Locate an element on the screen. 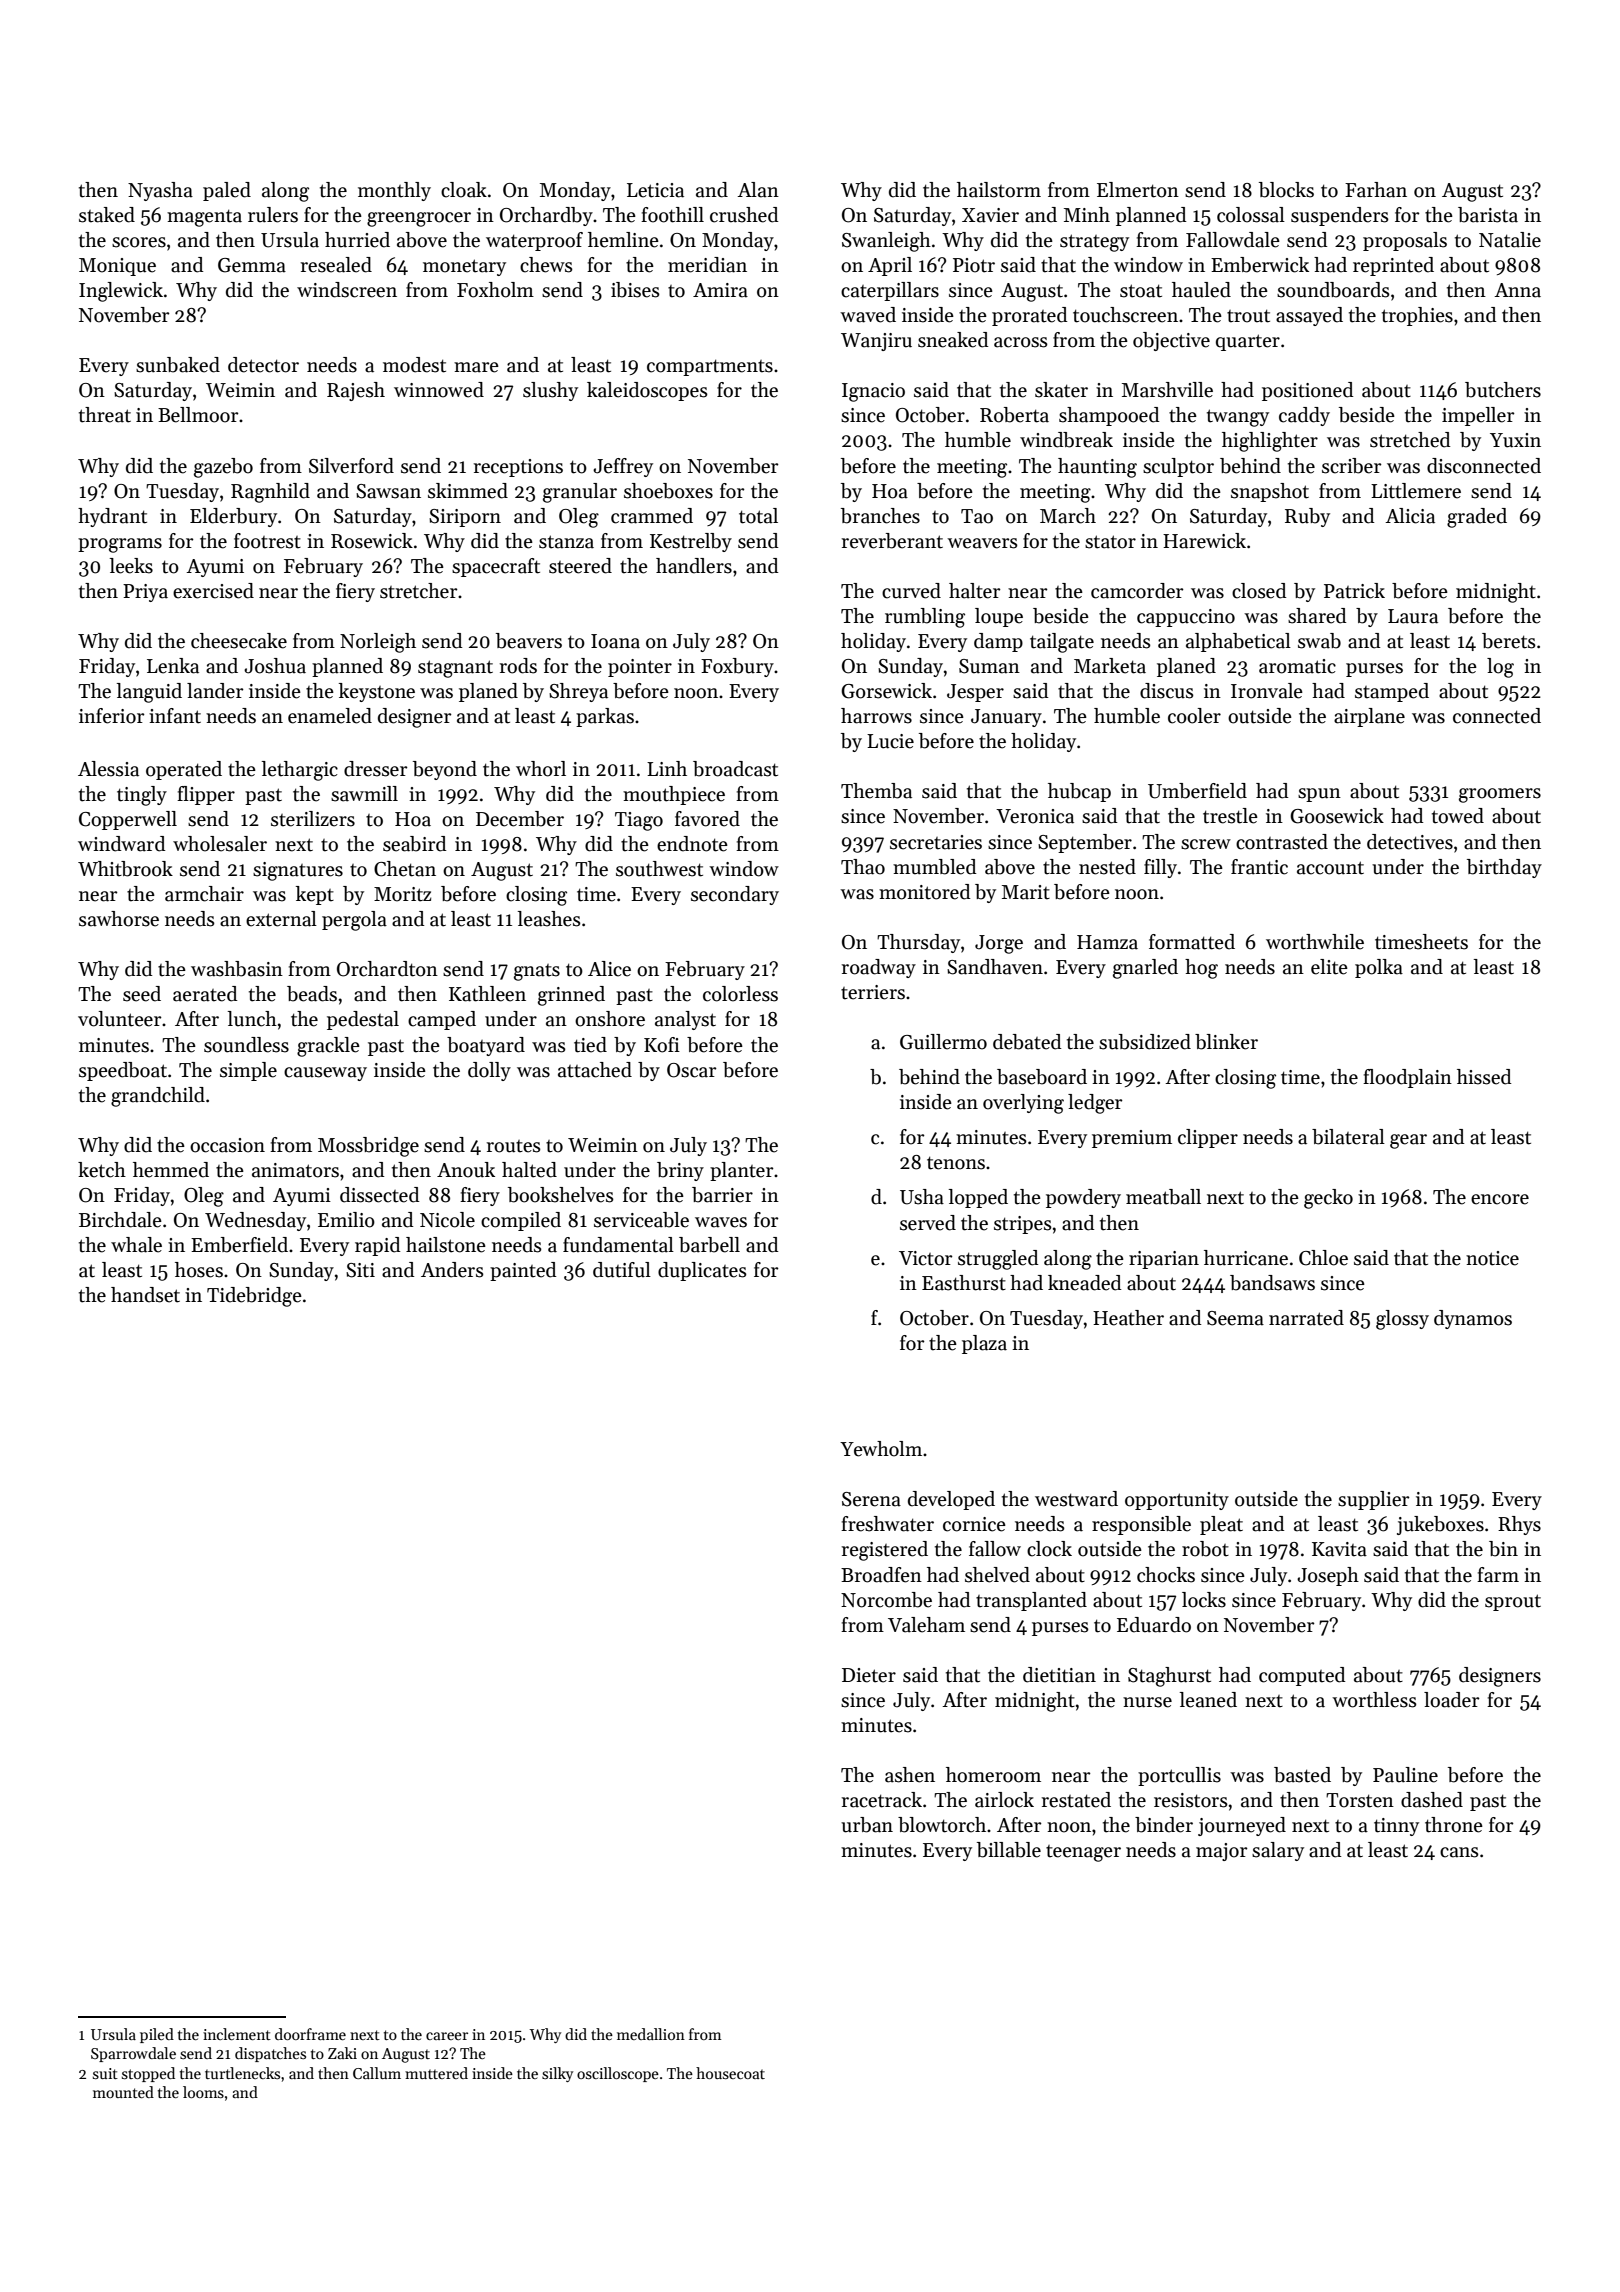  discus is located at coordinates (1167, 691).
